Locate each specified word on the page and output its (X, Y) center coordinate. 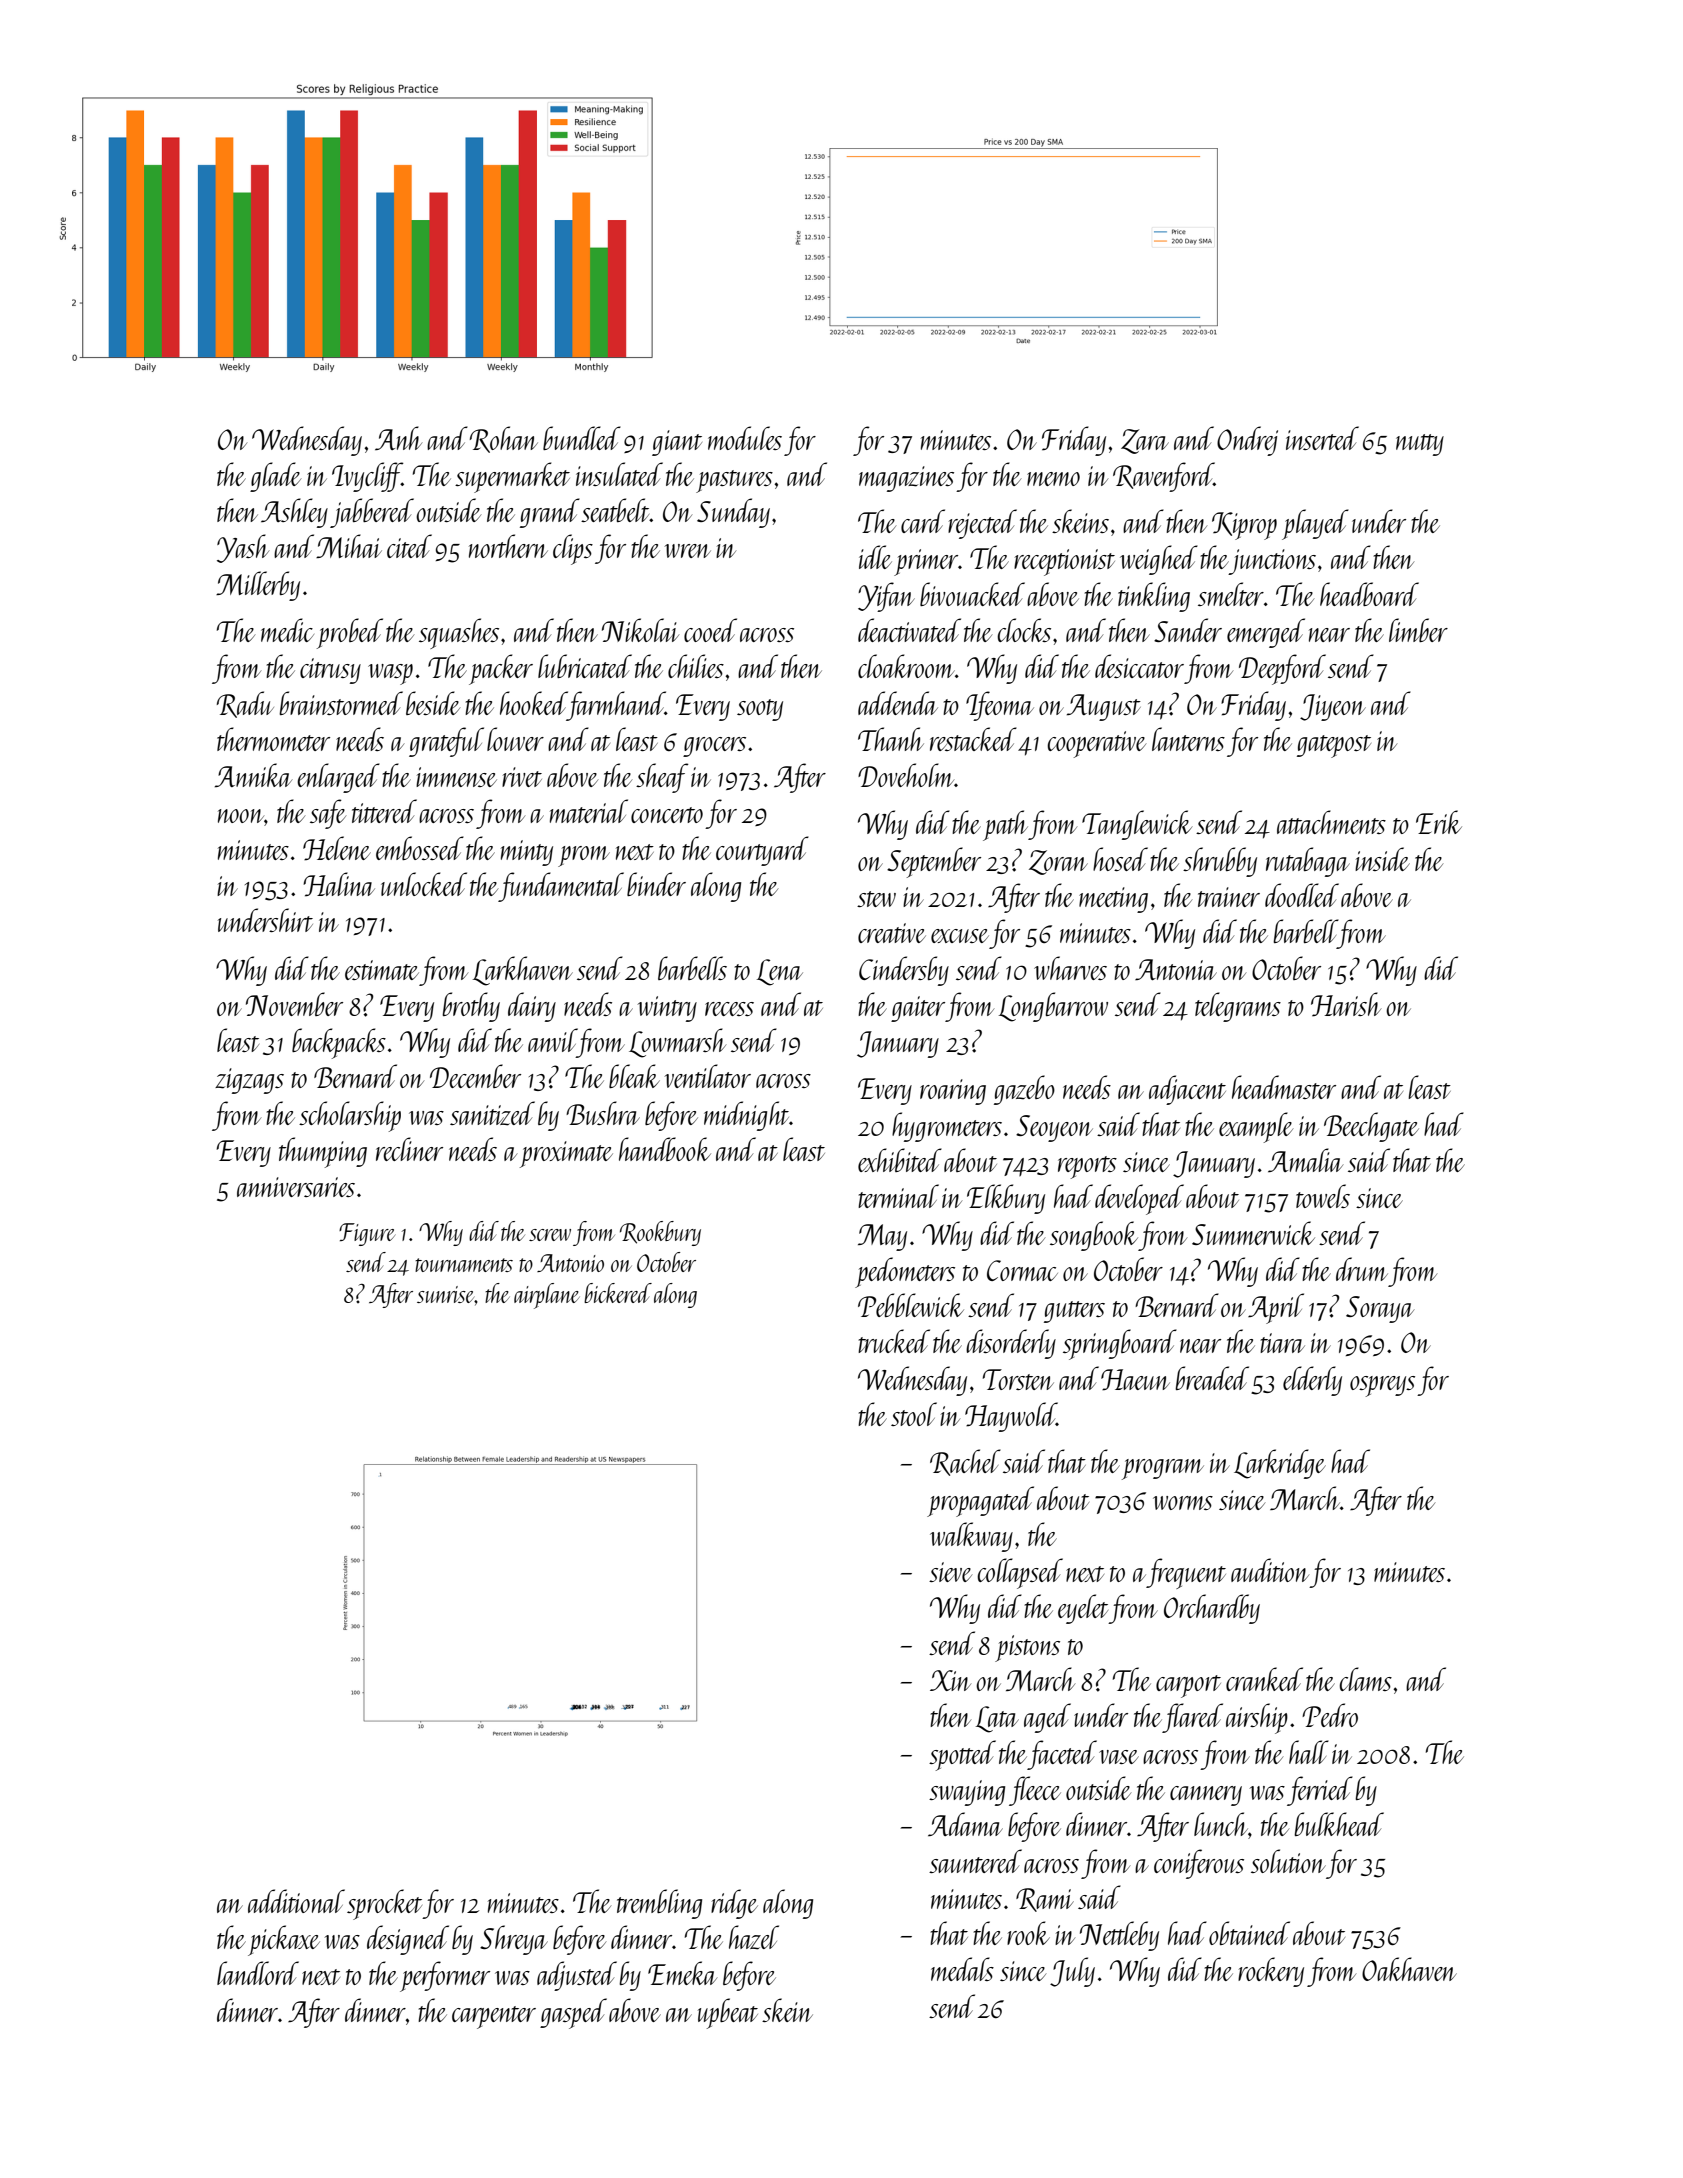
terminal (898, 1196)
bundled (582, 438)
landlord (258, 1973)
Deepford (1282, 669)
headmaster (1284, 1087)
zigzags (249, 1081)
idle (875, 557)
